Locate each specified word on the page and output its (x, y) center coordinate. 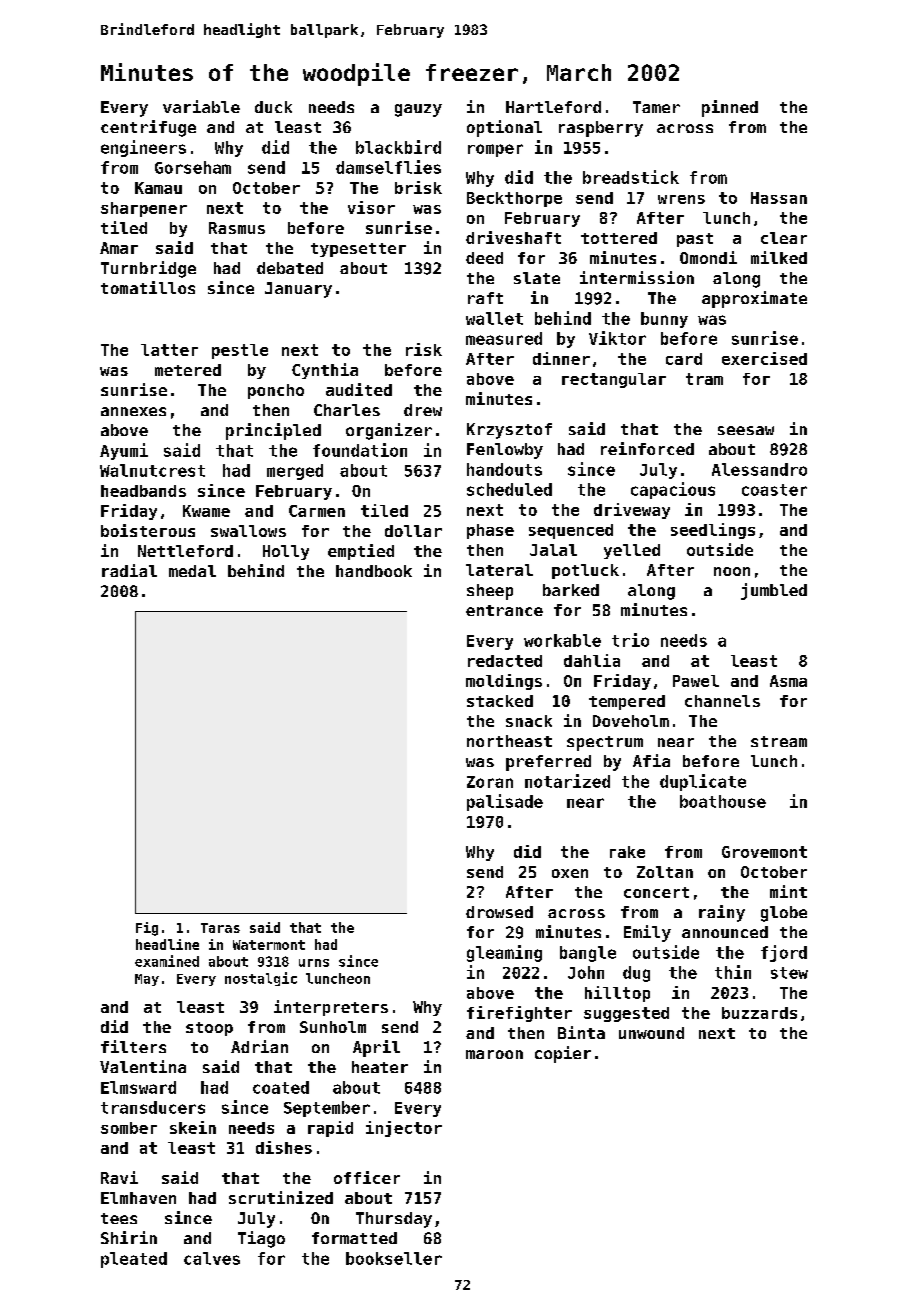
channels (722, 701)
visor (371, 207)
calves (212, 1258)
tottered (619, 238)
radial (129, 570)
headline (167, 944)
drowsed (499, 912)
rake (627, 852)
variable (201, 106)
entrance (504, 610)
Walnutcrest (152, 470)
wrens (681, 199)
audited (359, 389)
